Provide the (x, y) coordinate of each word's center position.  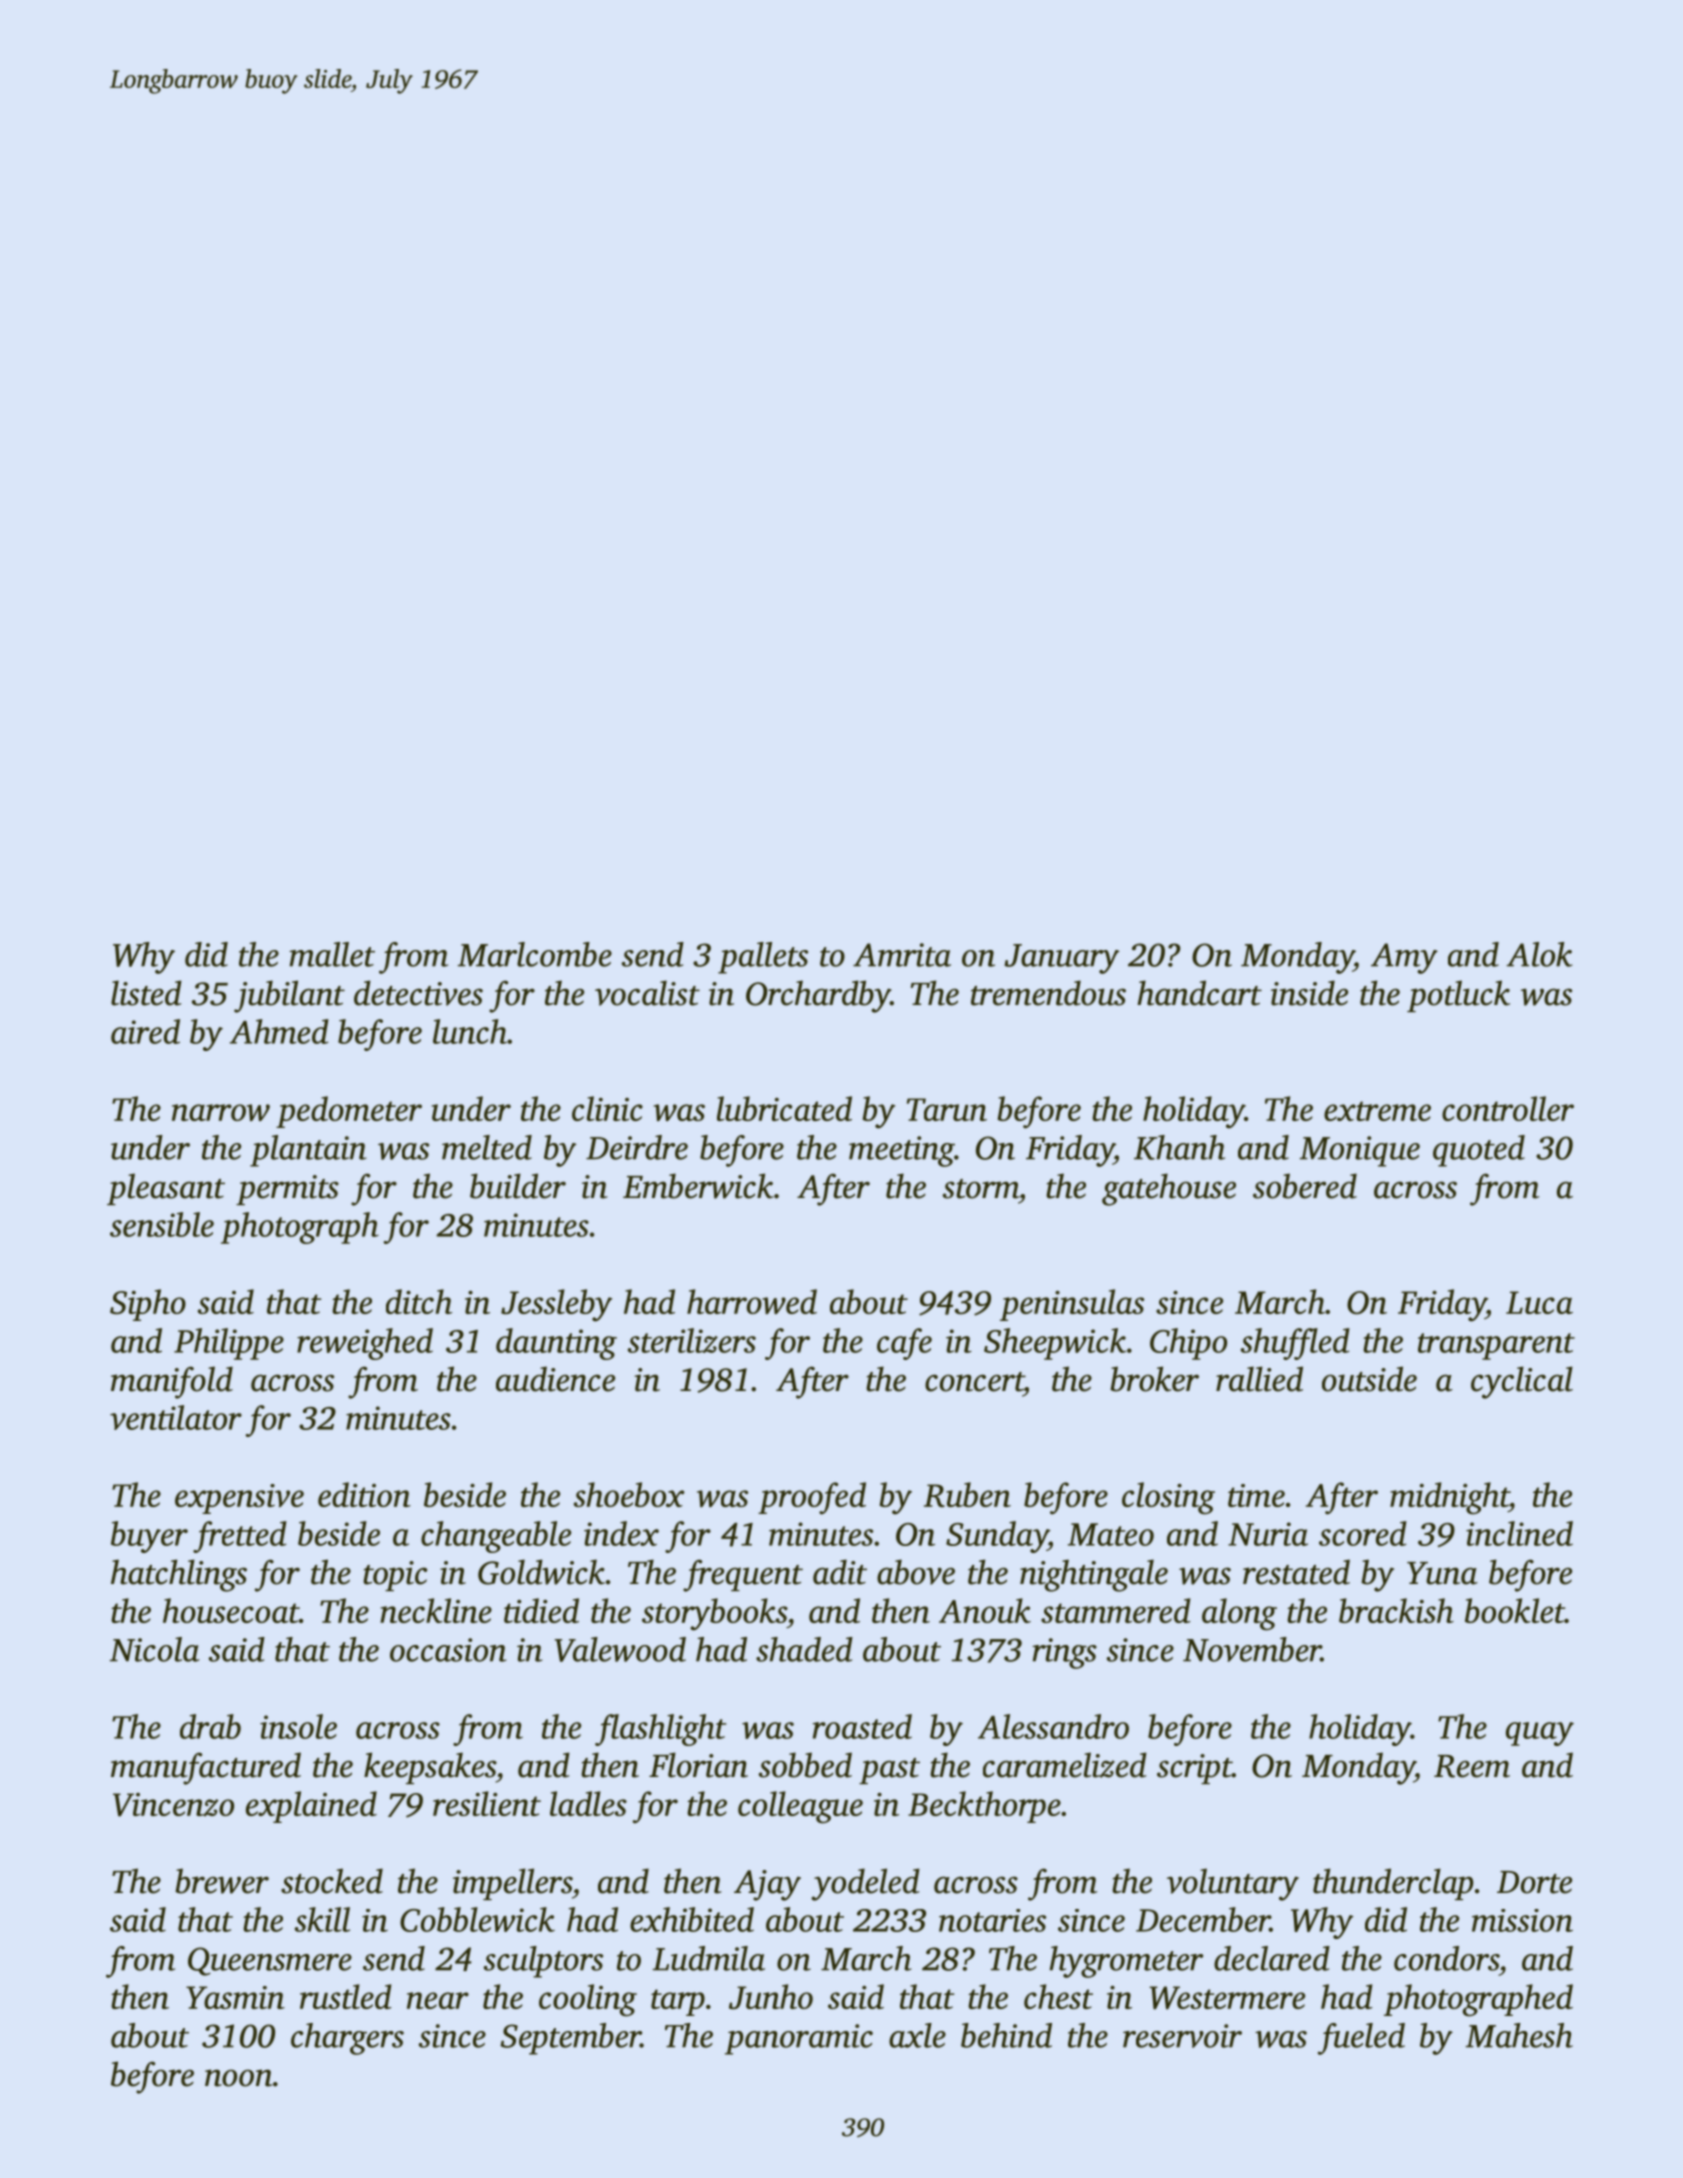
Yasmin (235, 1997)
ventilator (176, 1417)
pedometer (349, 1112)
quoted (1479, 1151)
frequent (743, 1575)
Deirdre (637, 1147)
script (1194, 1769)
